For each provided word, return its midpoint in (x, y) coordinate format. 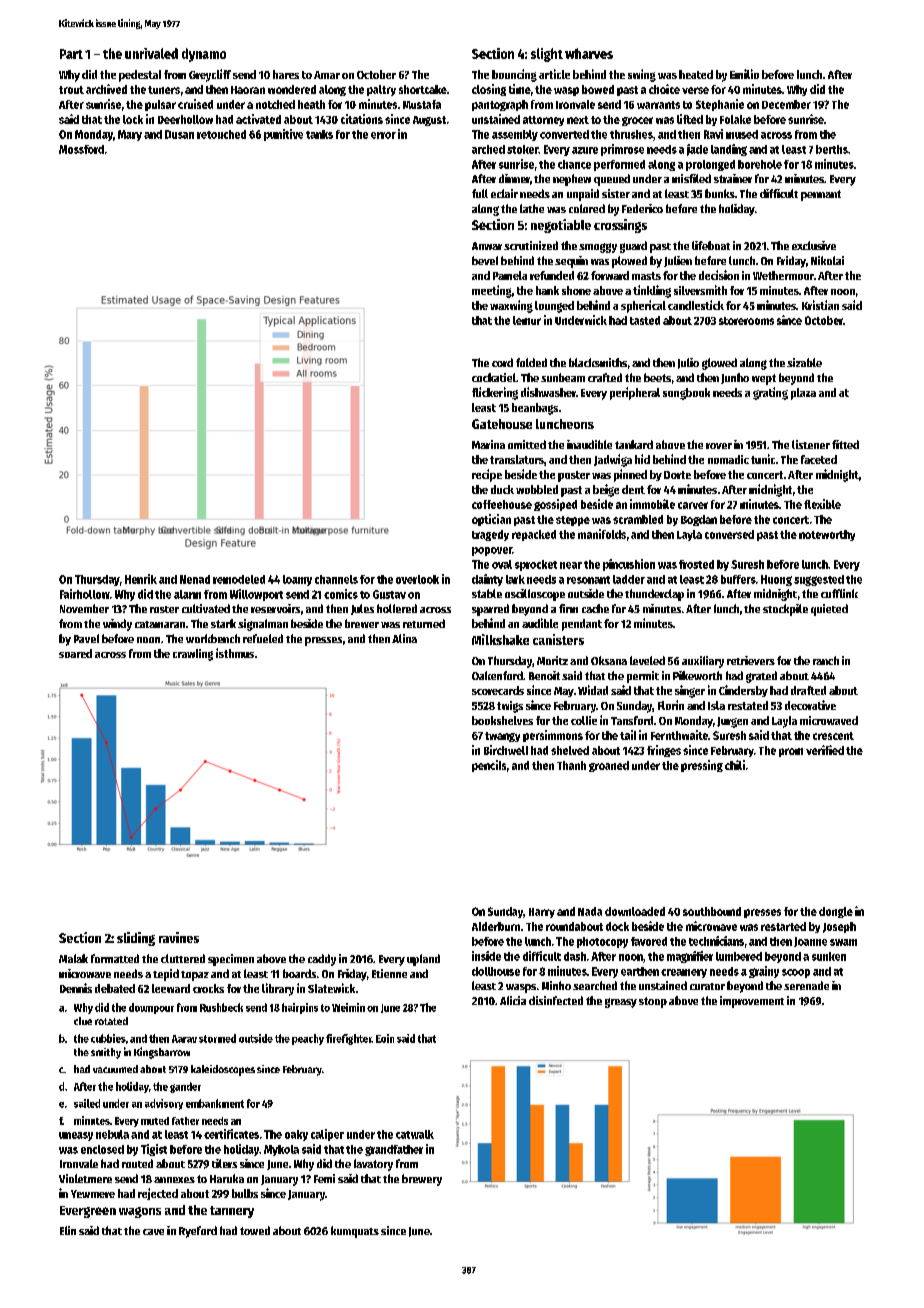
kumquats (355, 1232)
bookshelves (502, 720)
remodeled (239, 579)
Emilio (744, 74)
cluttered (183, 958)
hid (642, 459)
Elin (68, 1230)
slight (547, 55)
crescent (833, 736)
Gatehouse (502, 424)
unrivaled (151, 53)
